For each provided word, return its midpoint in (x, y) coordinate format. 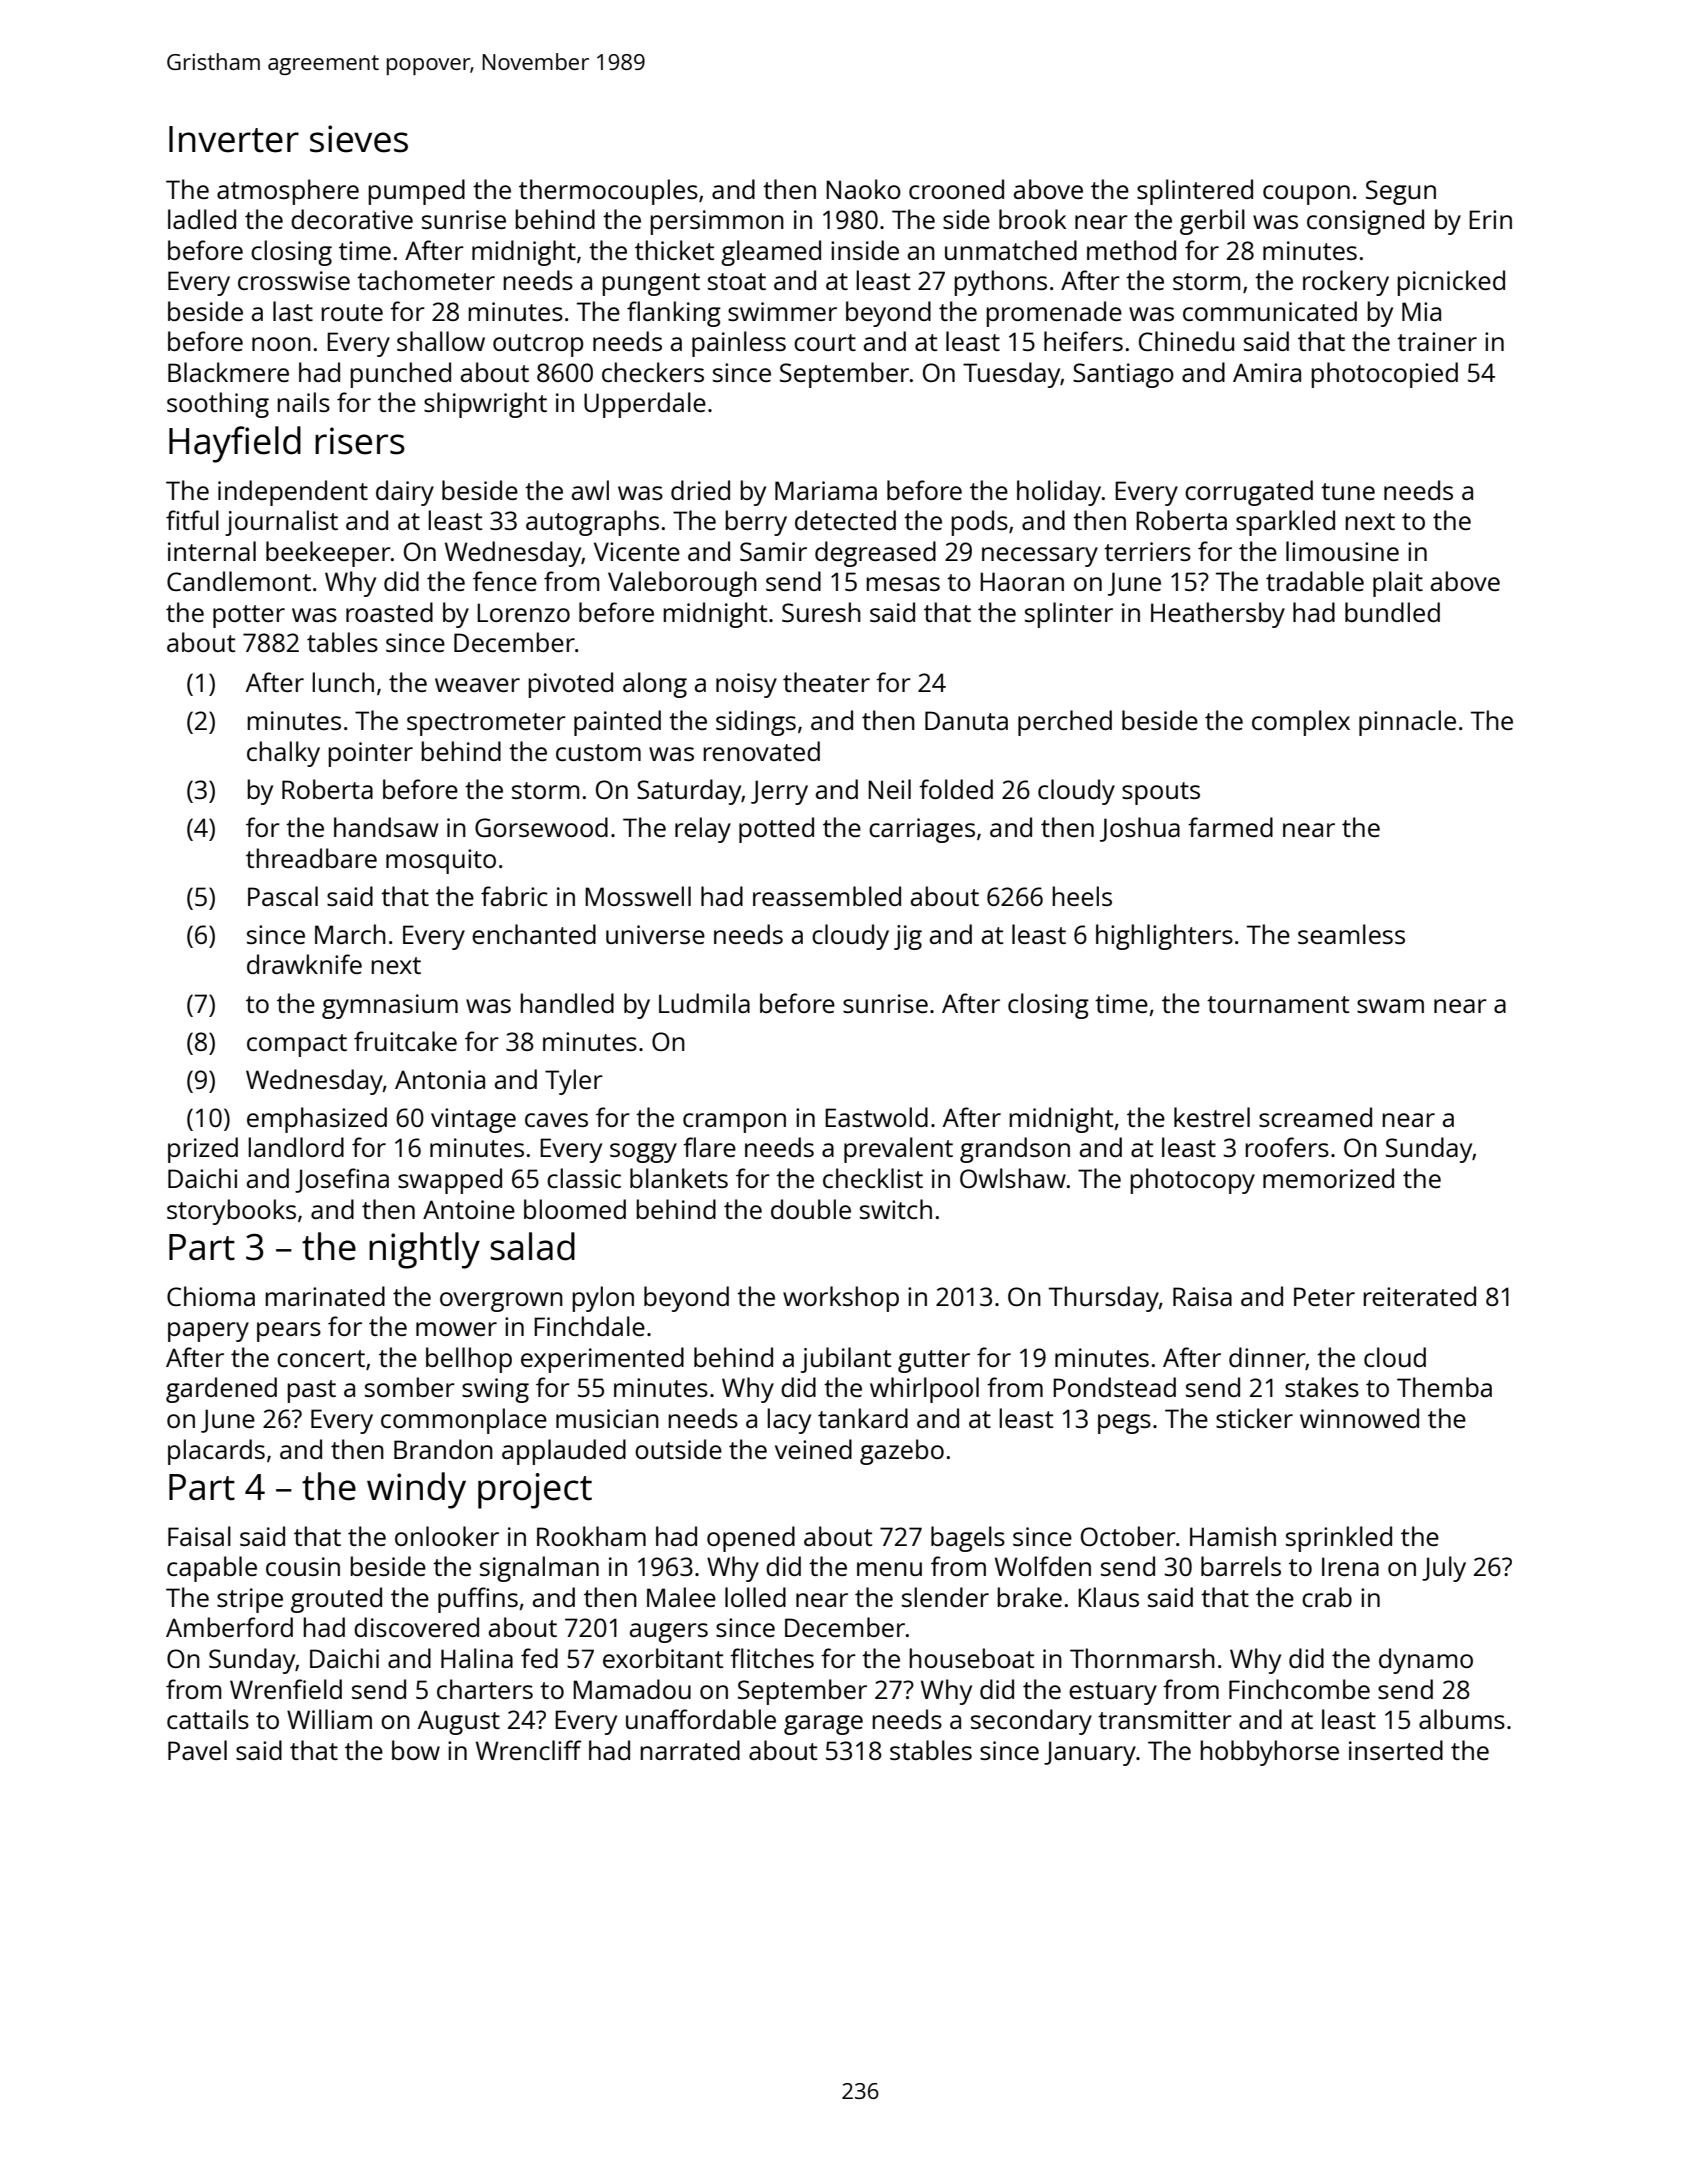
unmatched (1011, 250)
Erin (1490, 219)
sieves (359, 139)
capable (212, 1569)
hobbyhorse (1269, 1753)
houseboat (971, 1658)
